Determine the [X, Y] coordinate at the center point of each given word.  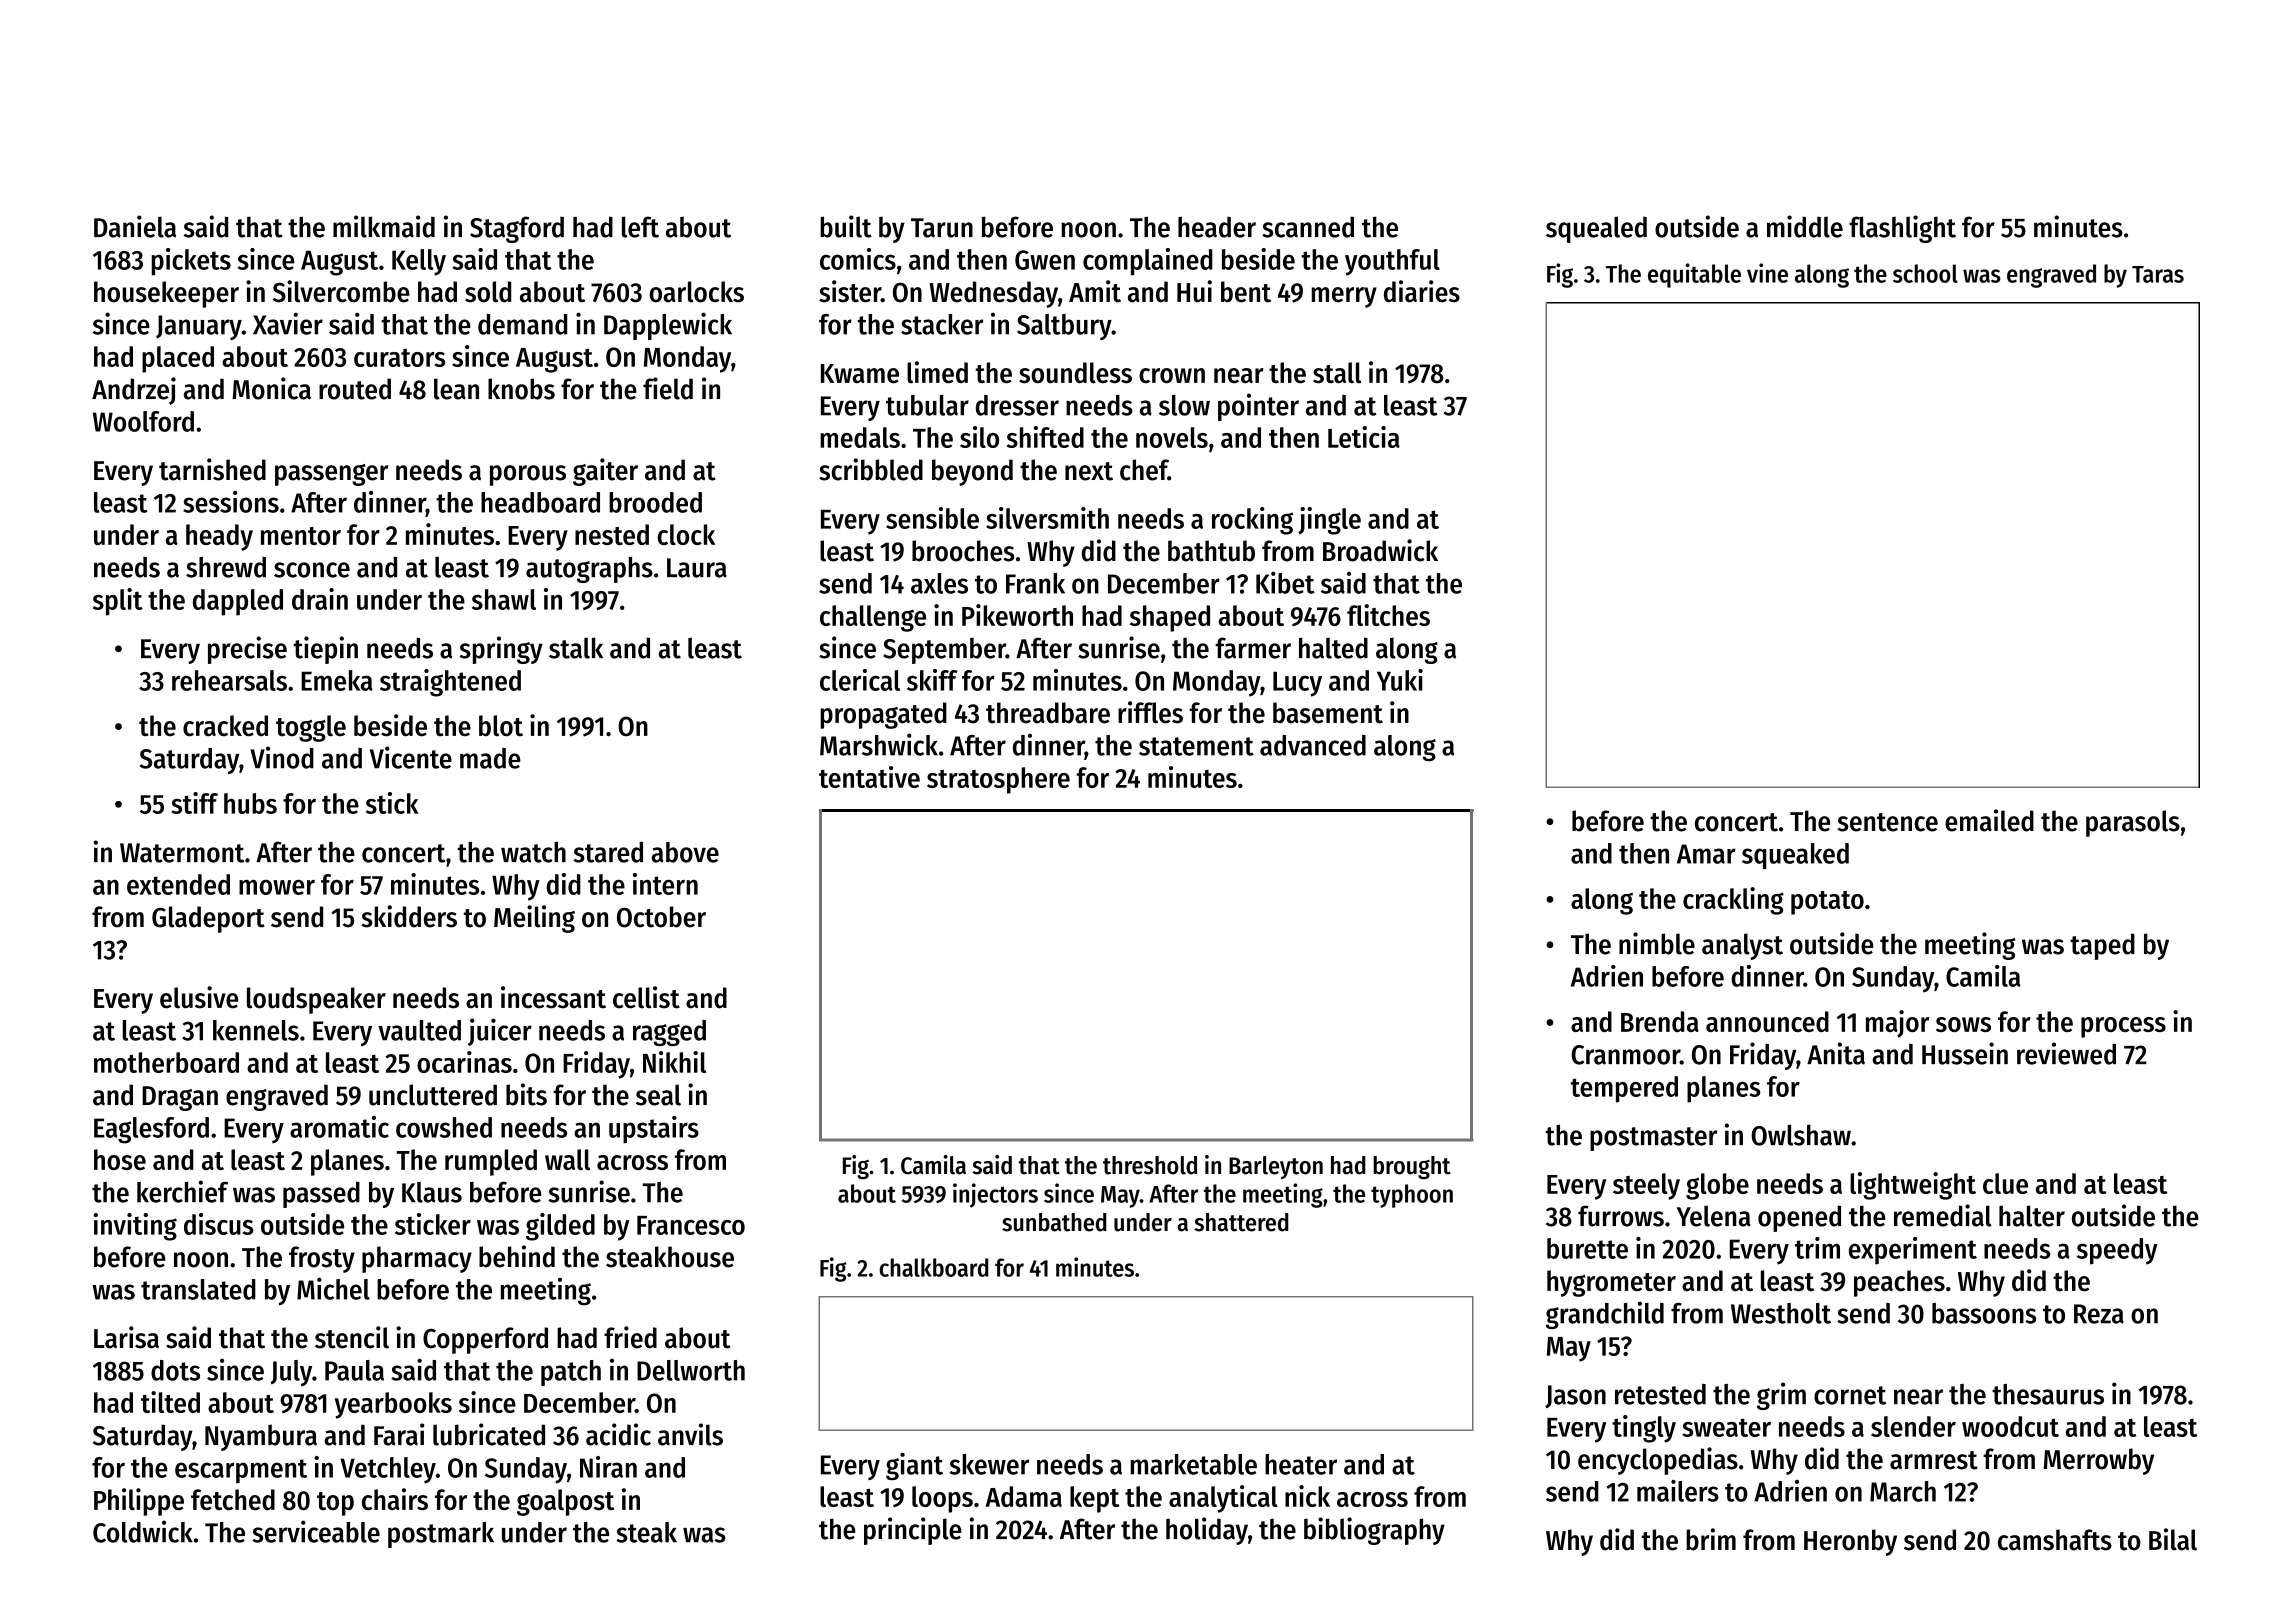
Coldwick [143, 1531]
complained [1148, 262]
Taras [2158, 274]
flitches [1388, 615]
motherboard [166, 1062]
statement [1196, 746]
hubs [250, 803]
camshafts [2055, 1540]
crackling [1733, 901]
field [668, 388]
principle [913, 1531]
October [661, 917]
